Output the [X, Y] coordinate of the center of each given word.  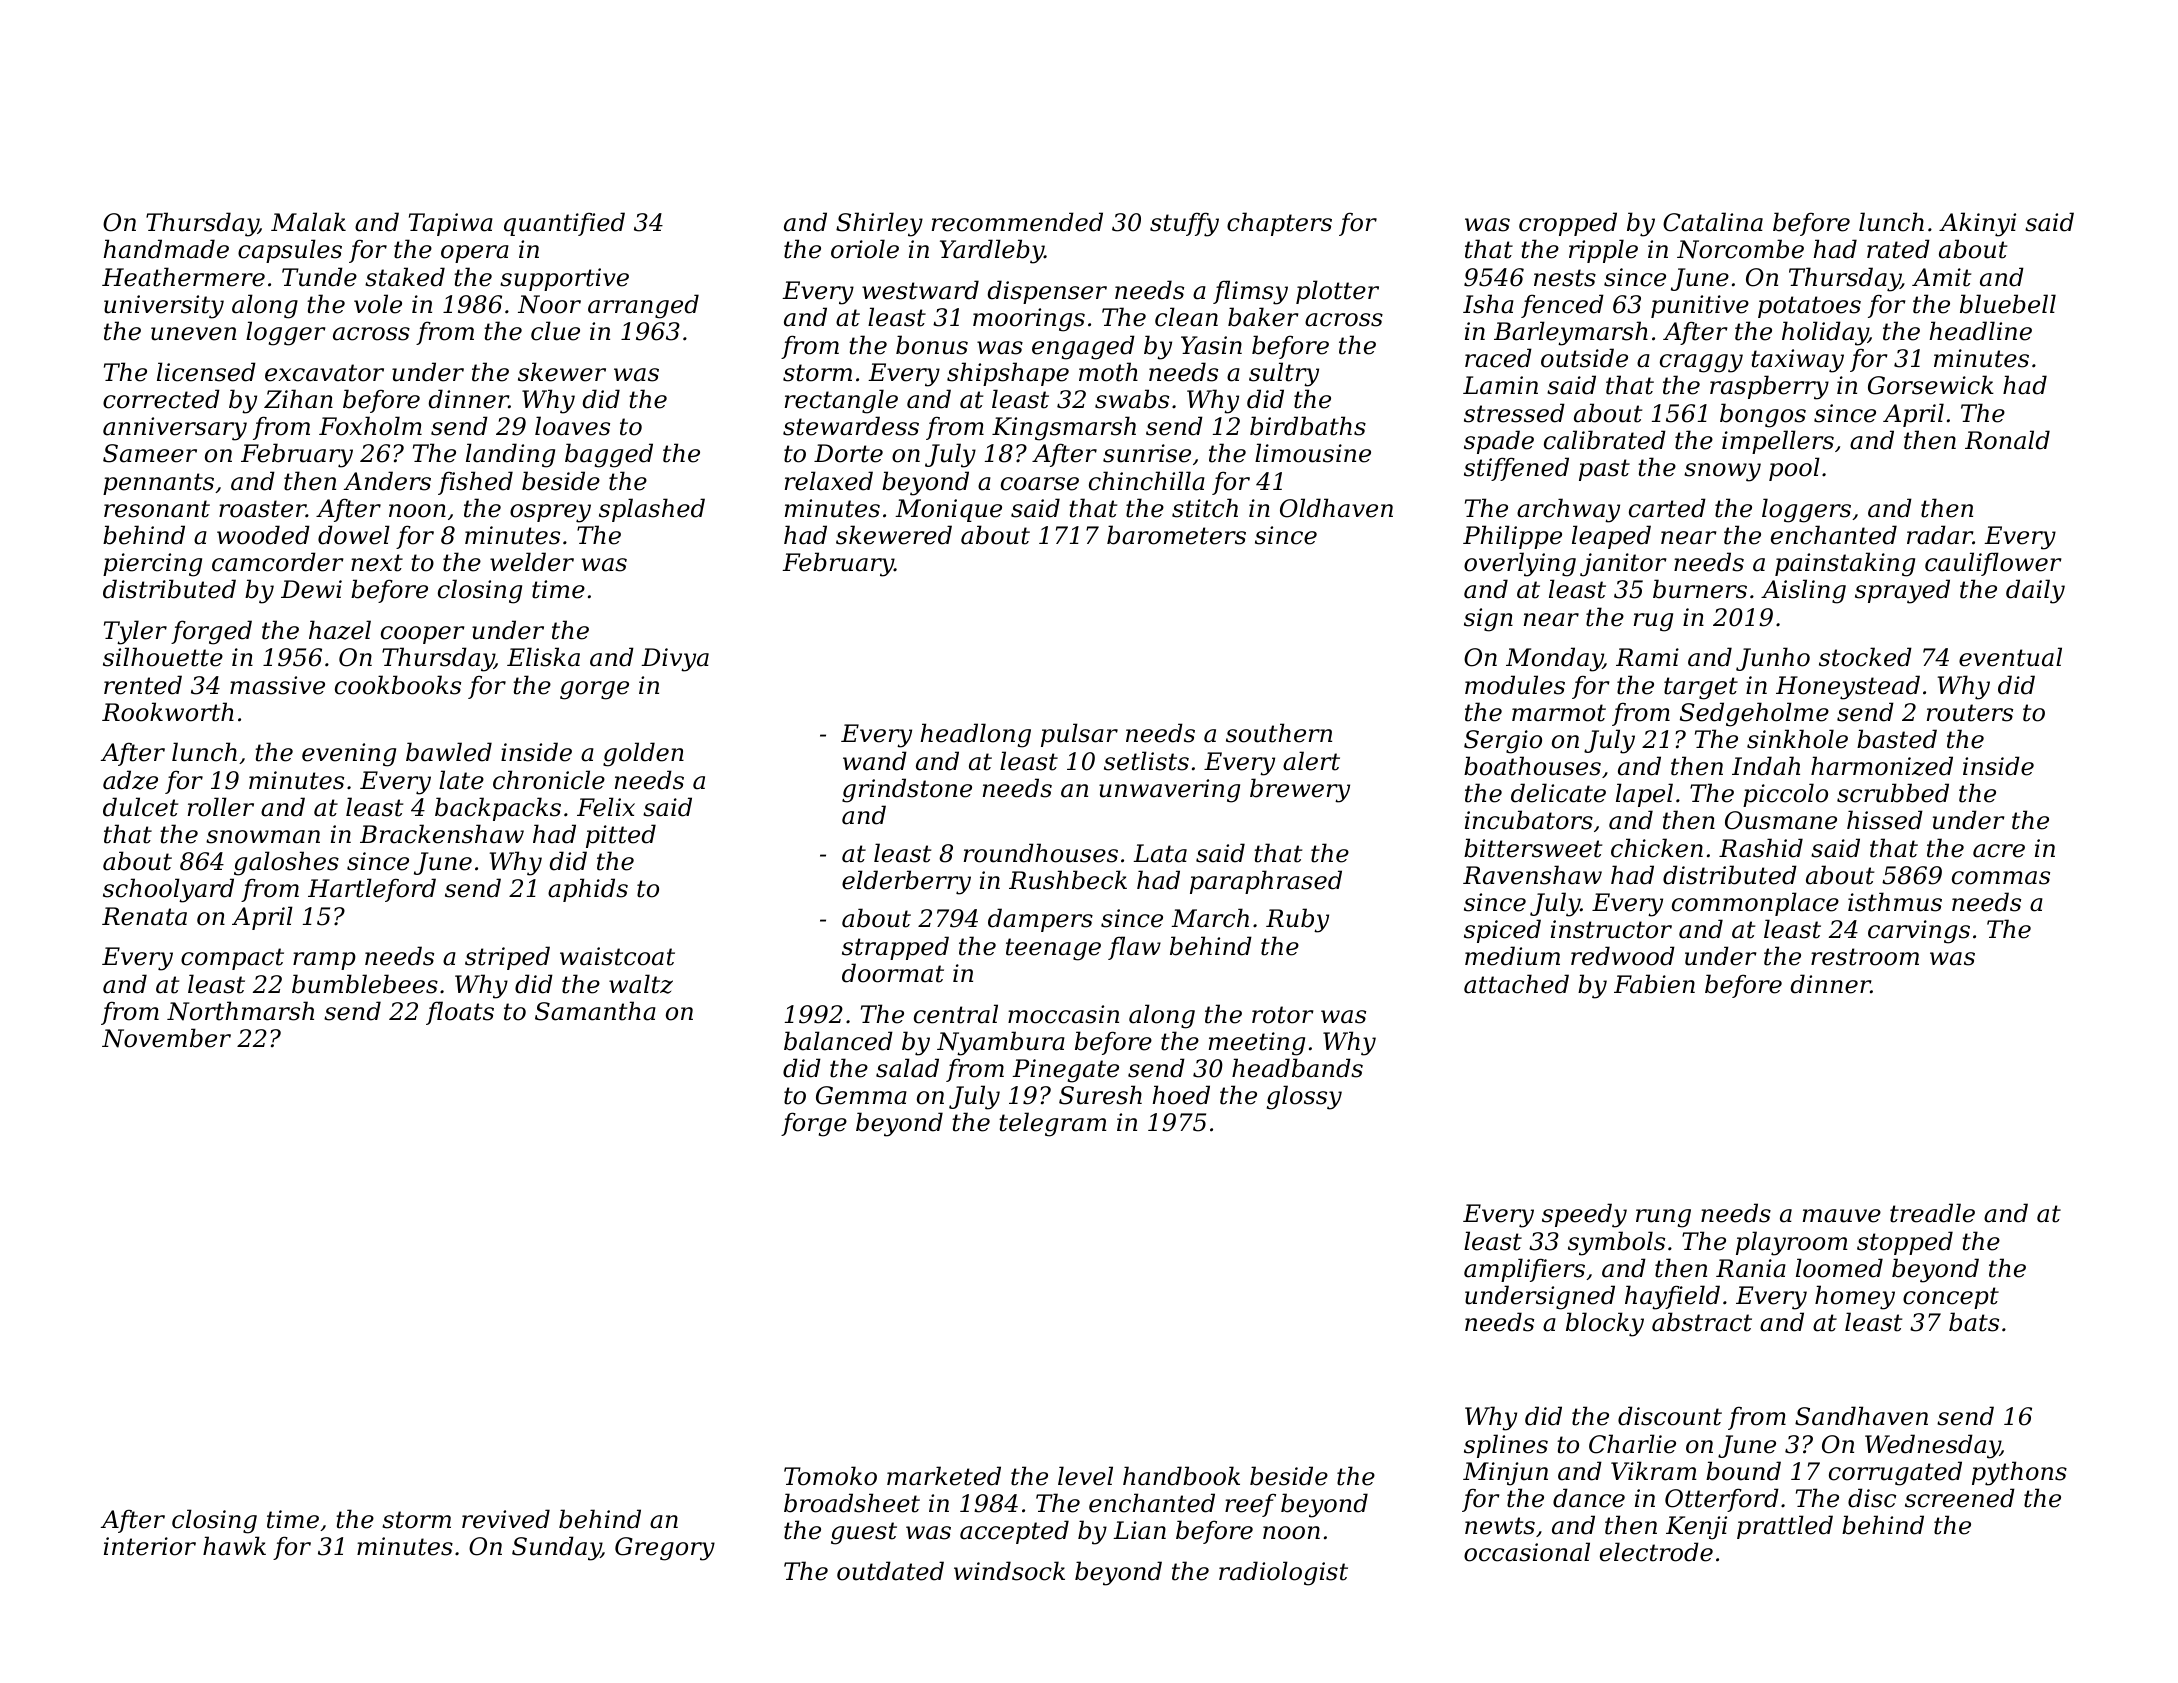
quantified [564, 224]
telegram [1053, 1124]
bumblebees [365, 984]
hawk [234, 1546]
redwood [1623, 956]
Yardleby [992, 251]
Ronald [2007, 440]
